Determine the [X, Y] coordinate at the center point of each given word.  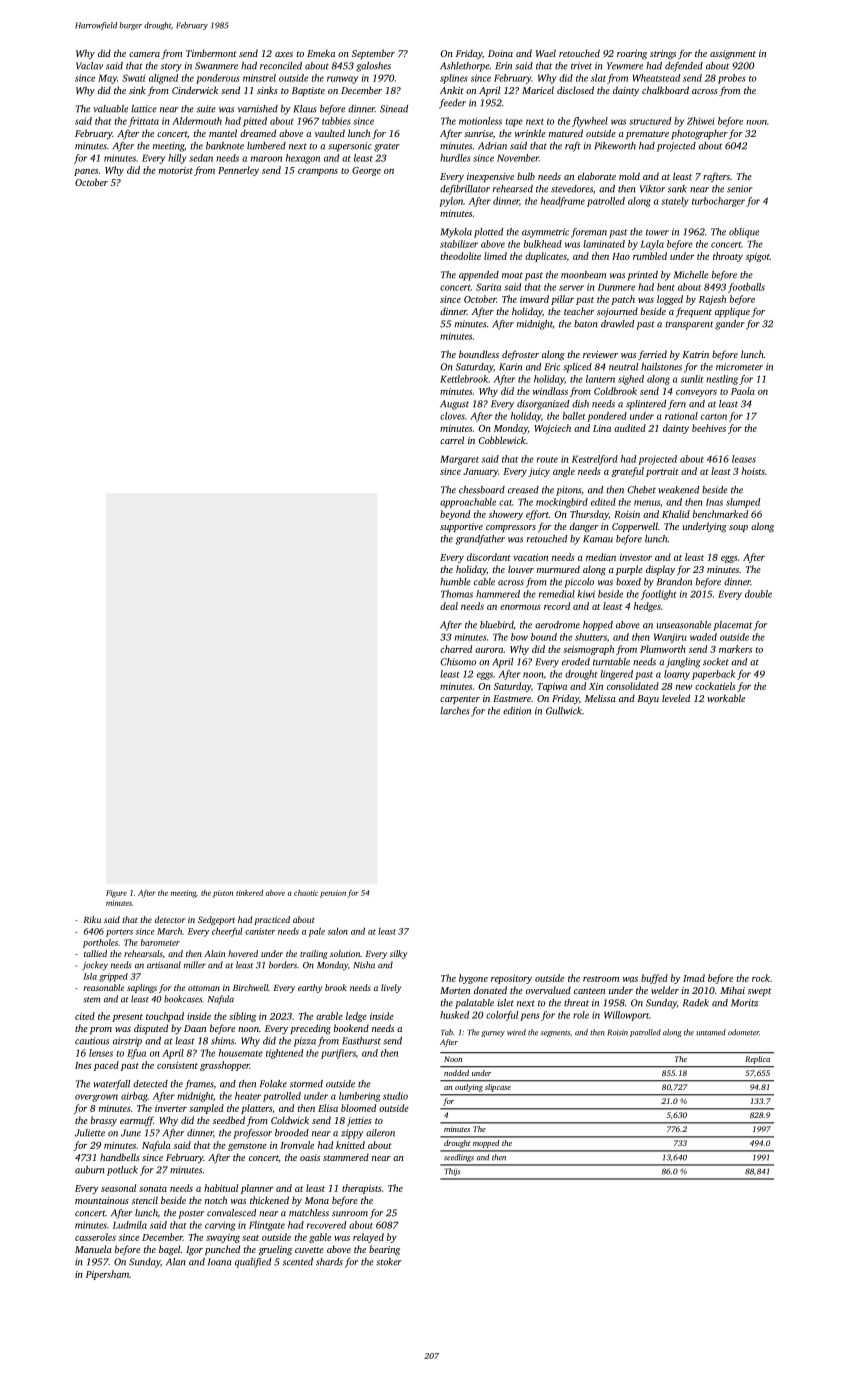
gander [730, 325]
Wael [546, 53]
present [127, 1018]
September [373, 54]
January [480, 472]
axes [284, 54]
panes [86, 172]
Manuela [93, 1249]
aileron [380, 1133]
